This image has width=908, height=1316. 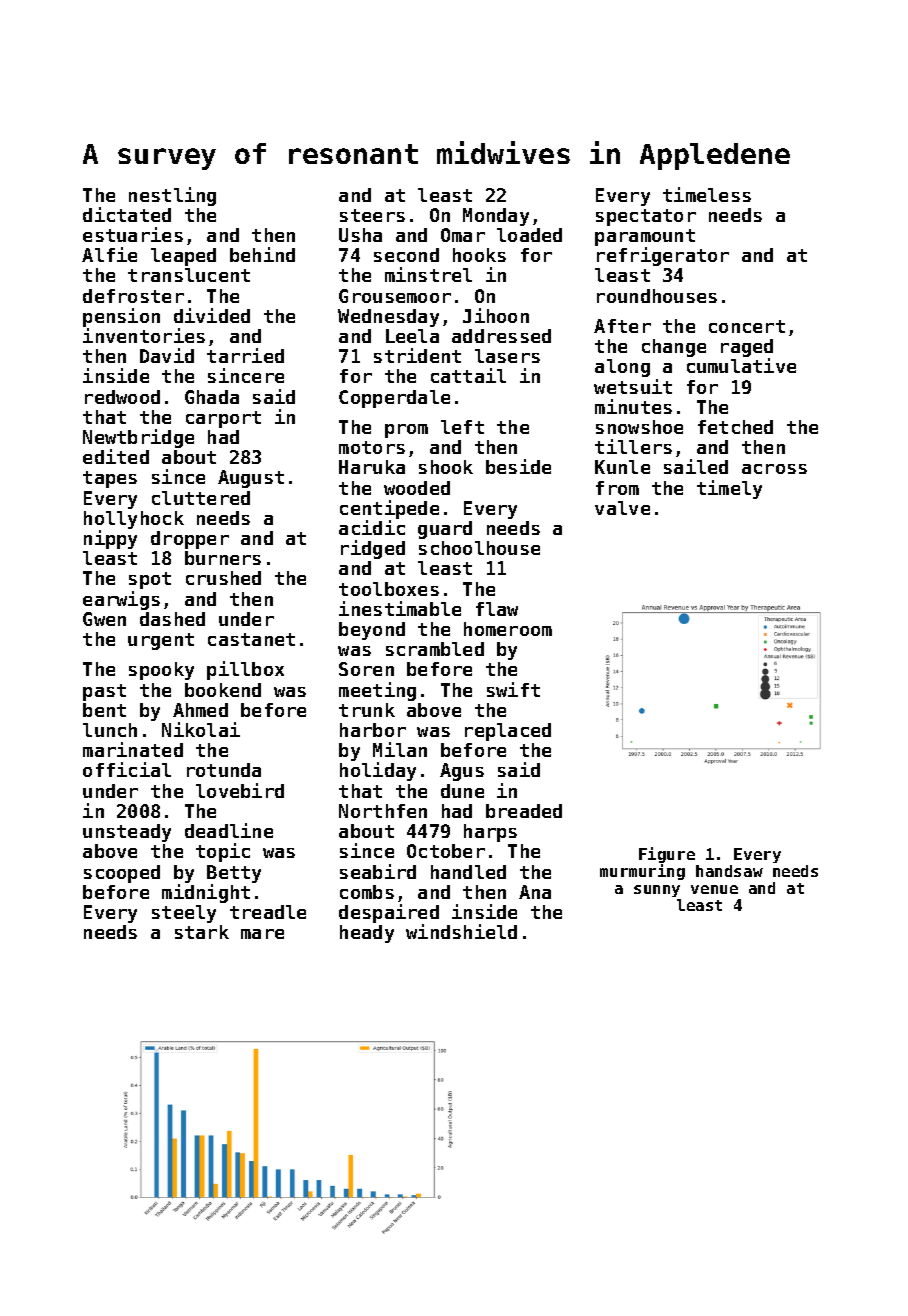 I want to click on replaced, so click(x=508, y=732).
